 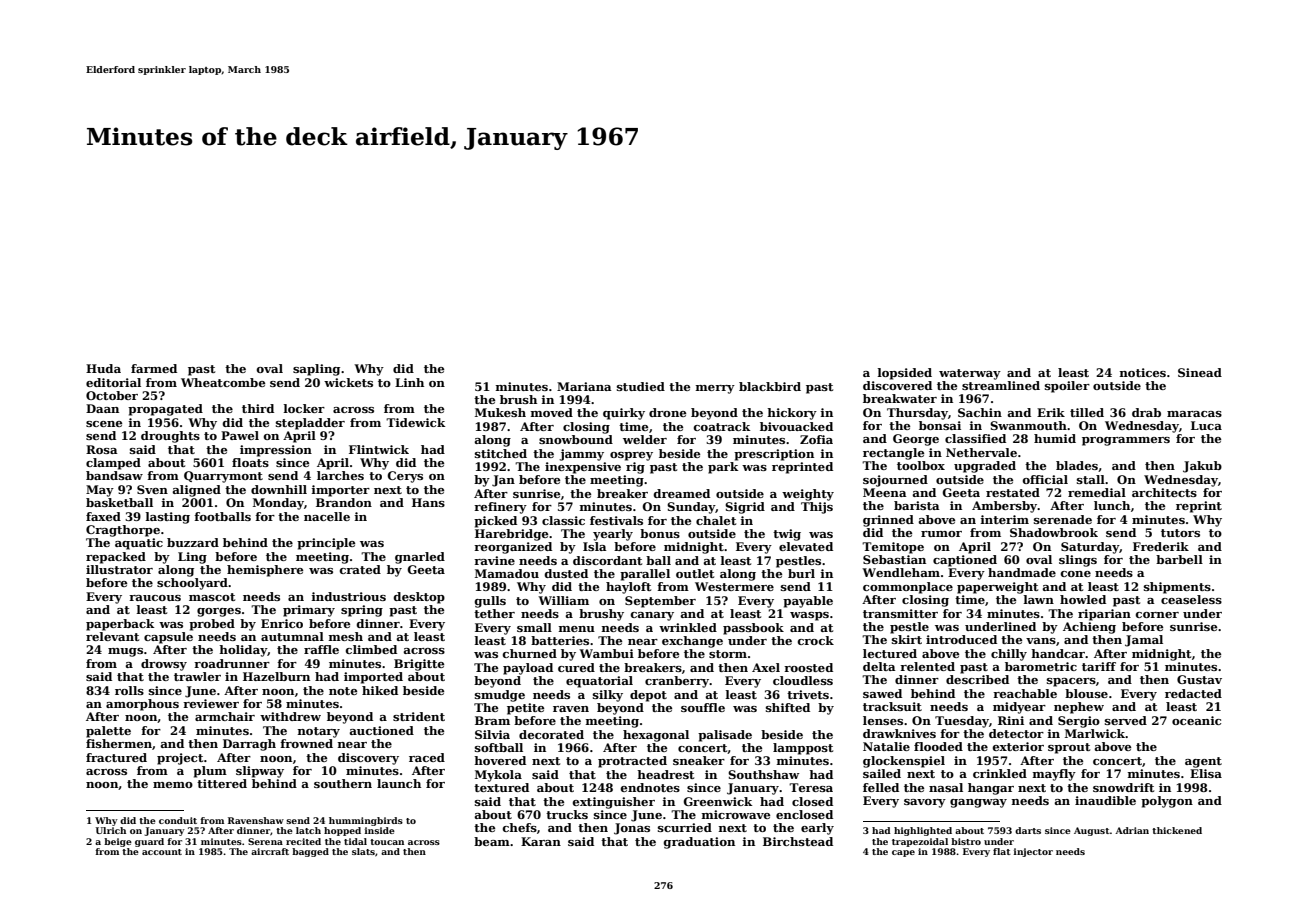 I want to click on southern, so click(x=343, y=783).
